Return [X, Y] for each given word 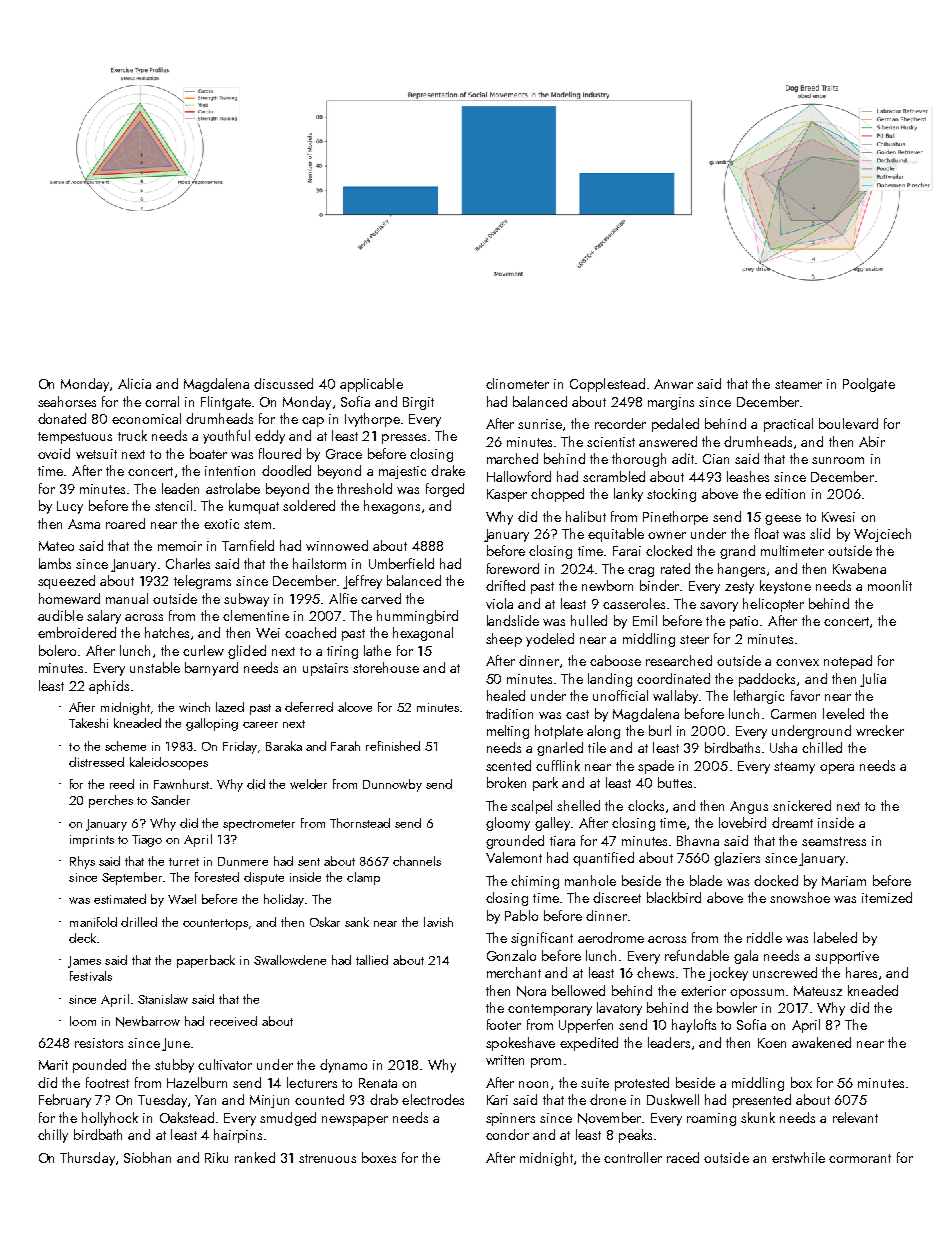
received [233, 1021]
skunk [758, 1117]
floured [280, 453]
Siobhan [147, 1157]
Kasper [507, 495]
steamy [794, 768]
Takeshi [88, 723]
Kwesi [838, 517]
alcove [355, 707]
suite [595, 1083]
